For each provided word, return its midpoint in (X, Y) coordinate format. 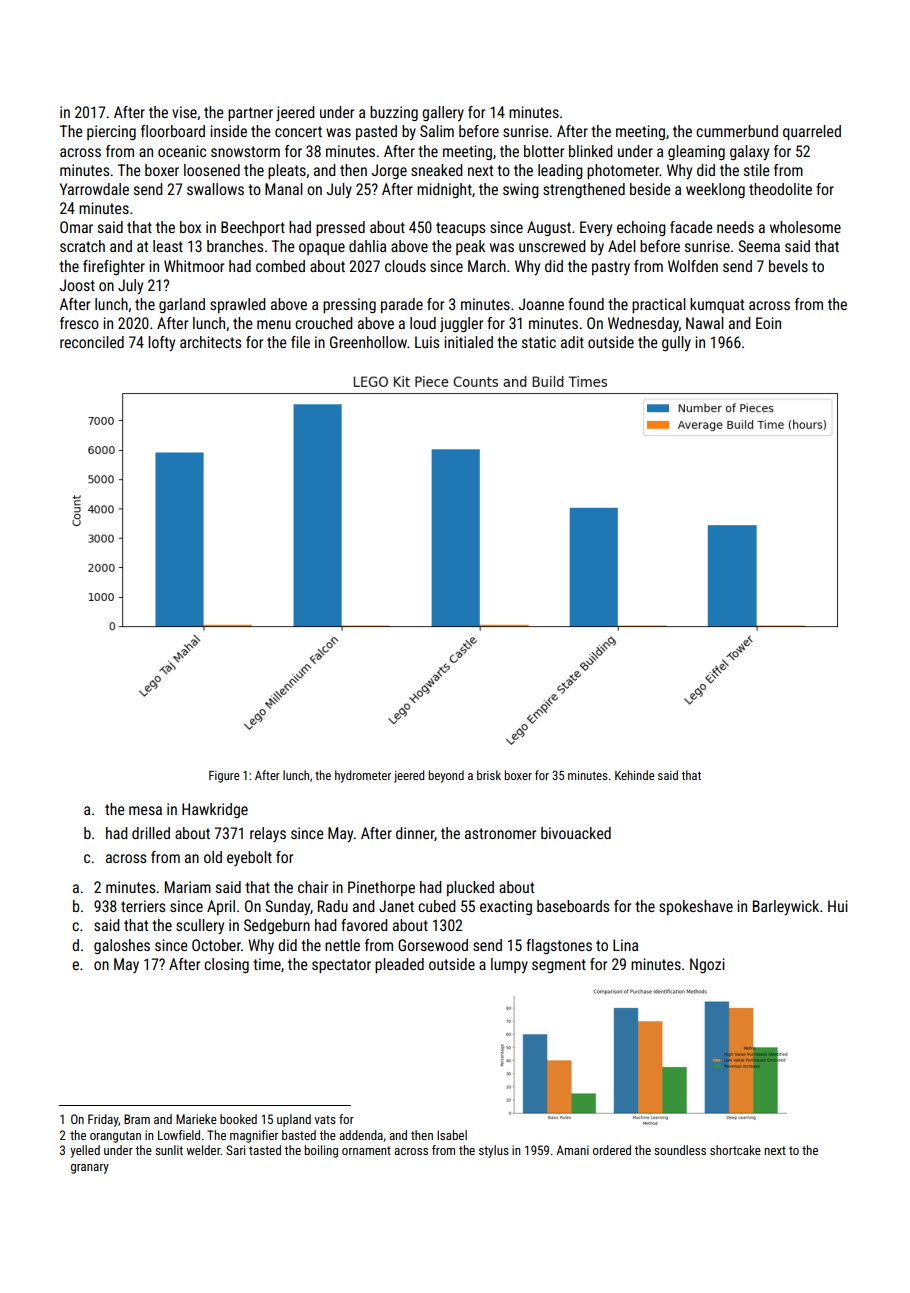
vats (325, 1119)
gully (676, 343)
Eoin (768, 323)
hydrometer (363, 776)
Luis (427, 342)
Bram (137, 1119)
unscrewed (552, 246)
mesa (145, 810)
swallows (215, 189)
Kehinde (634, 775)
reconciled (92, 342)
